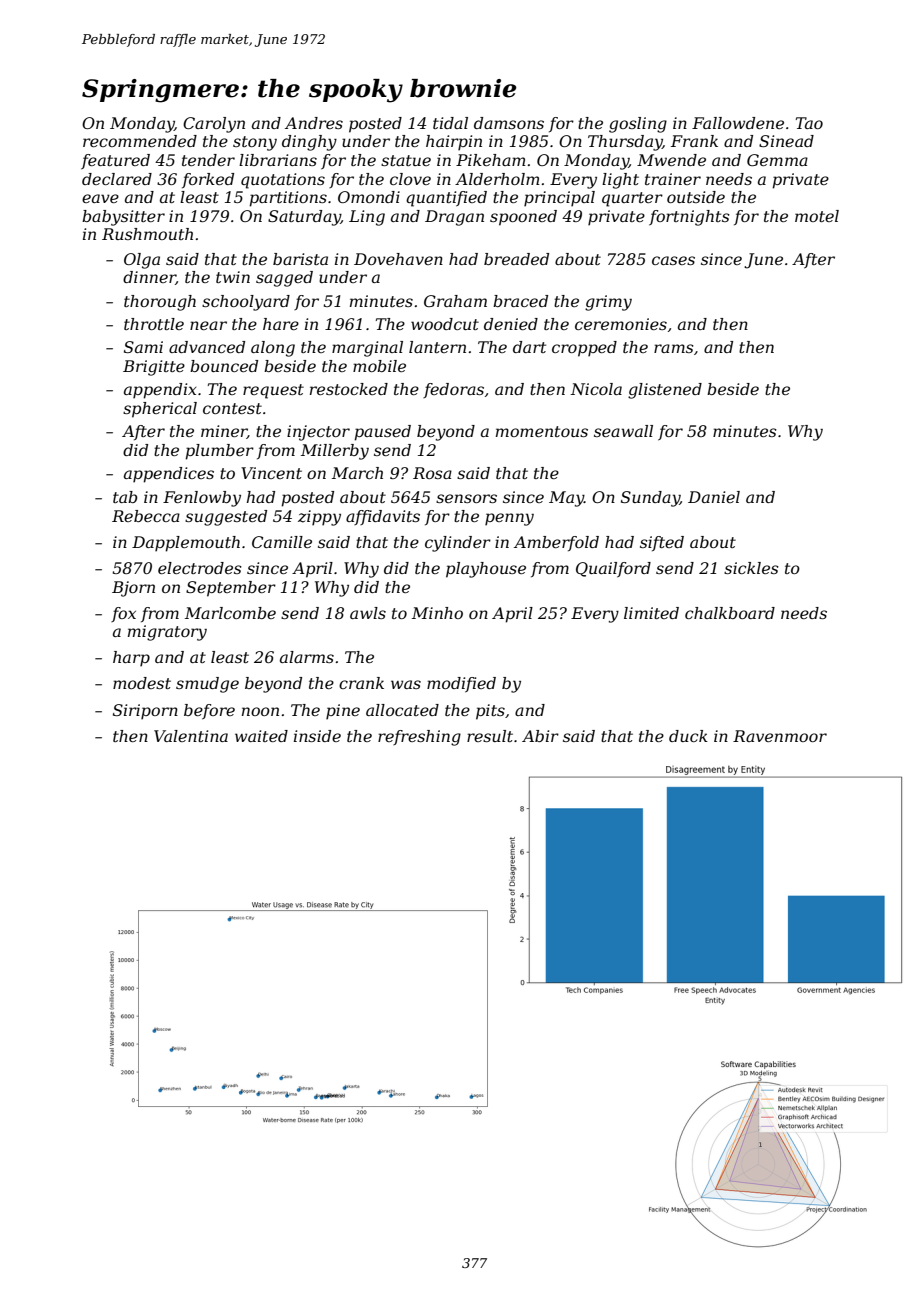 The height and width of the image is (1308, 924). I want to click on sagged, so click(284, 279).
